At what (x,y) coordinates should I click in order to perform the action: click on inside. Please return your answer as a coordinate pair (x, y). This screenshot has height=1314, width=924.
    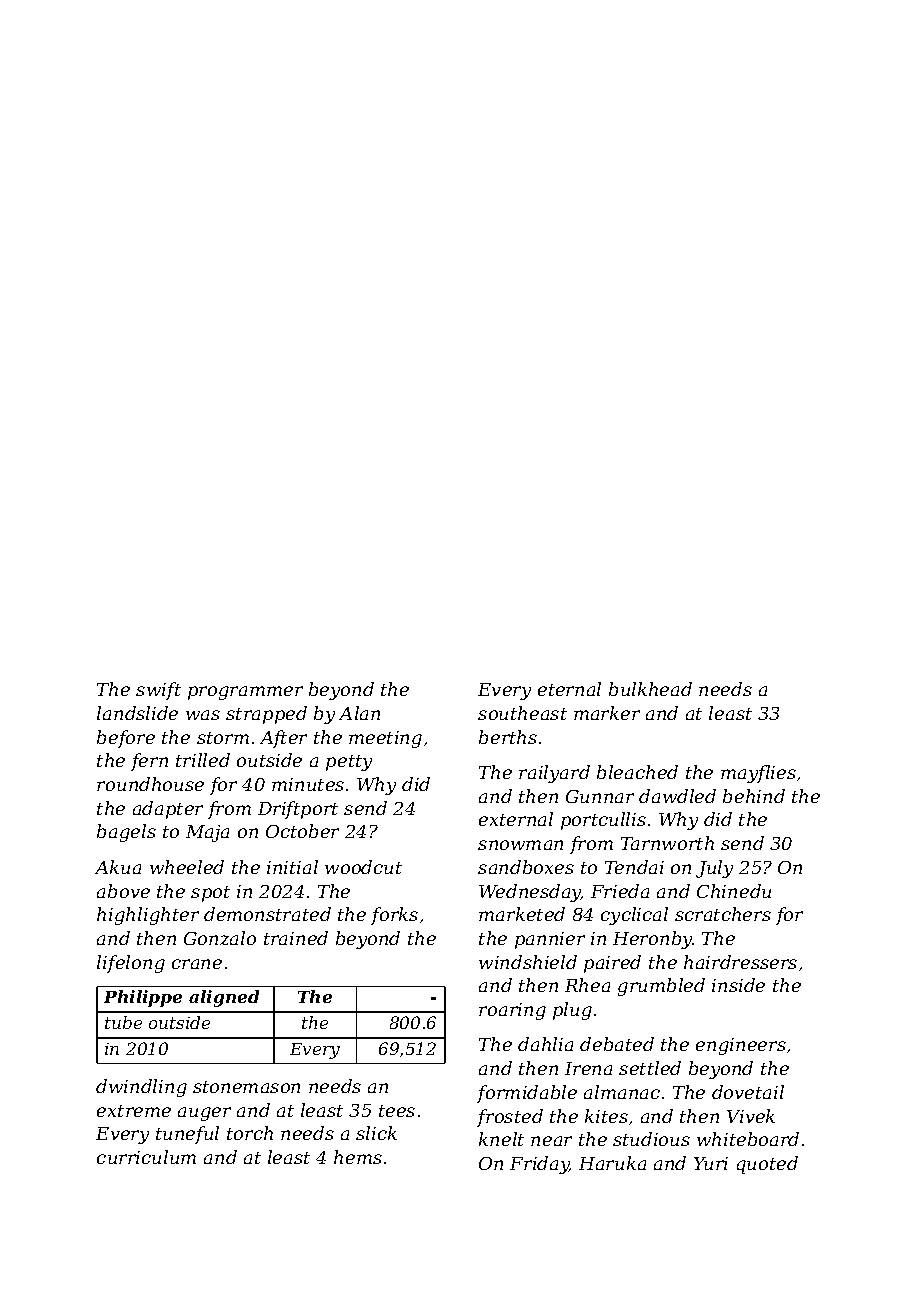
    Looking at the image, I should click on (738, 985).
